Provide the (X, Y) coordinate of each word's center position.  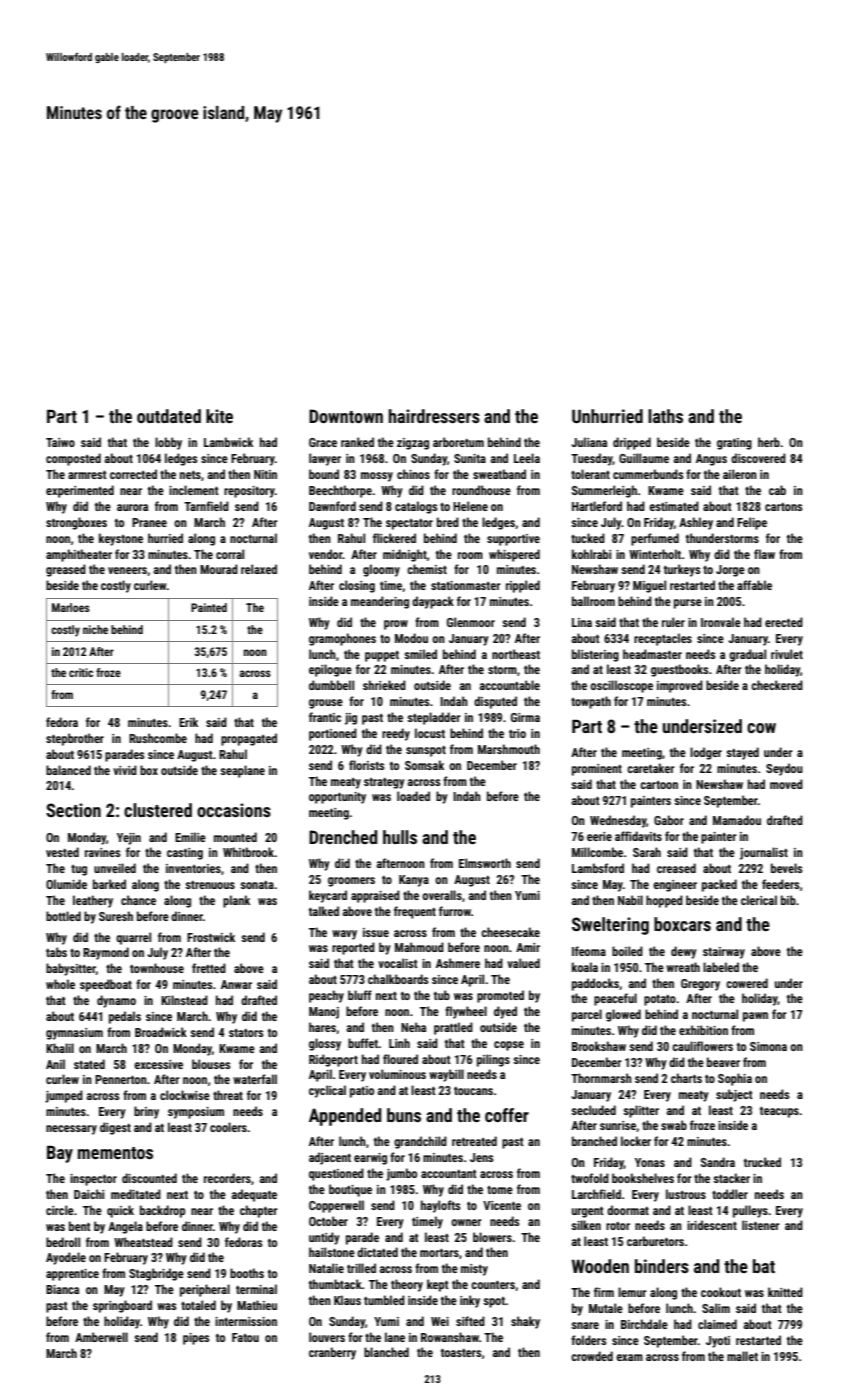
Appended (345, 1117)
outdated (169, 416)
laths (665, 416)
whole (60, 984)
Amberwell (101, 1337)
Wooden (600, 1266)
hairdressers (434, 416)
